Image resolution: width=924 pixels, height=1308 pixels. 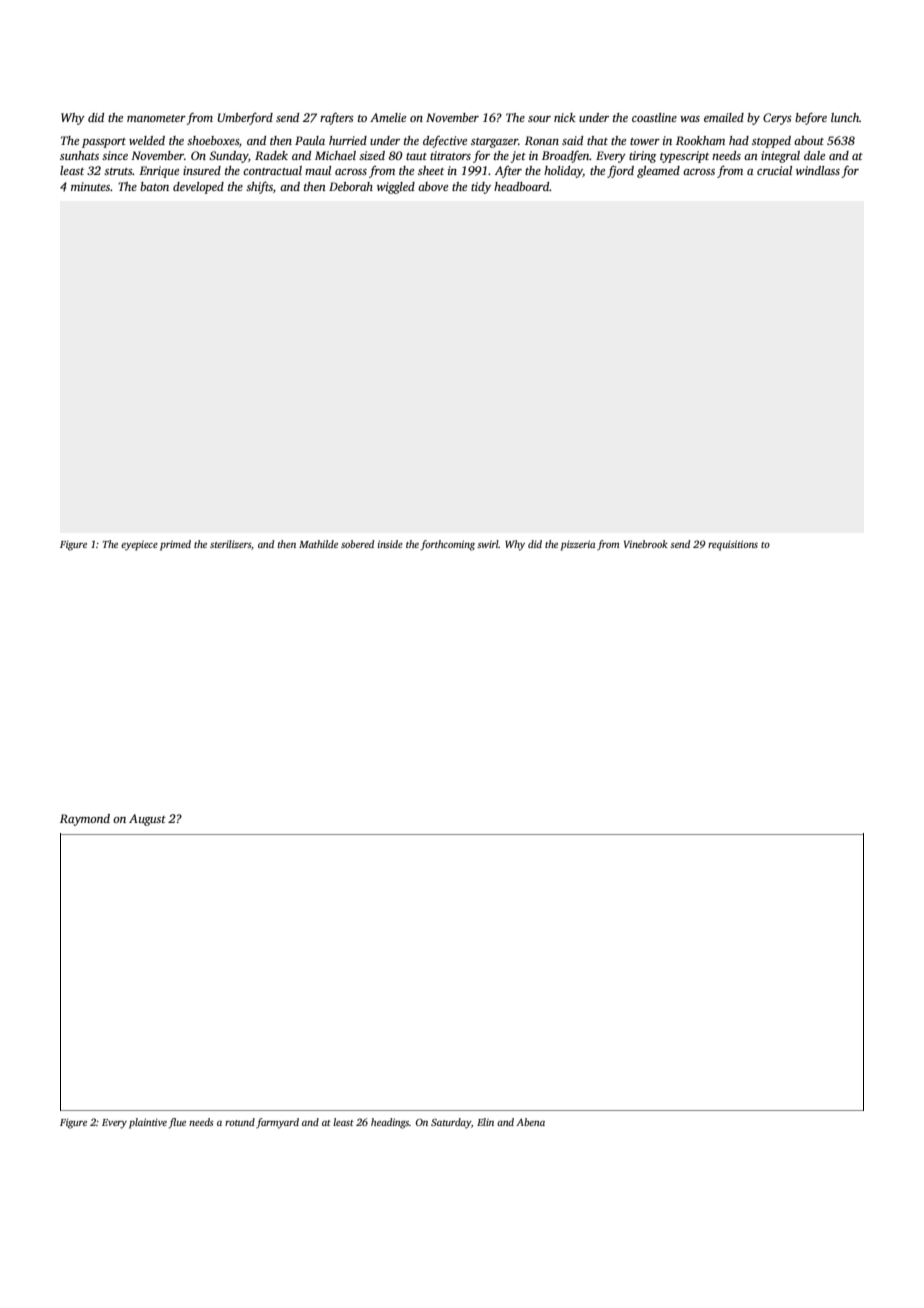 I want to click on Broadfen, so click(x=566, y=156).
